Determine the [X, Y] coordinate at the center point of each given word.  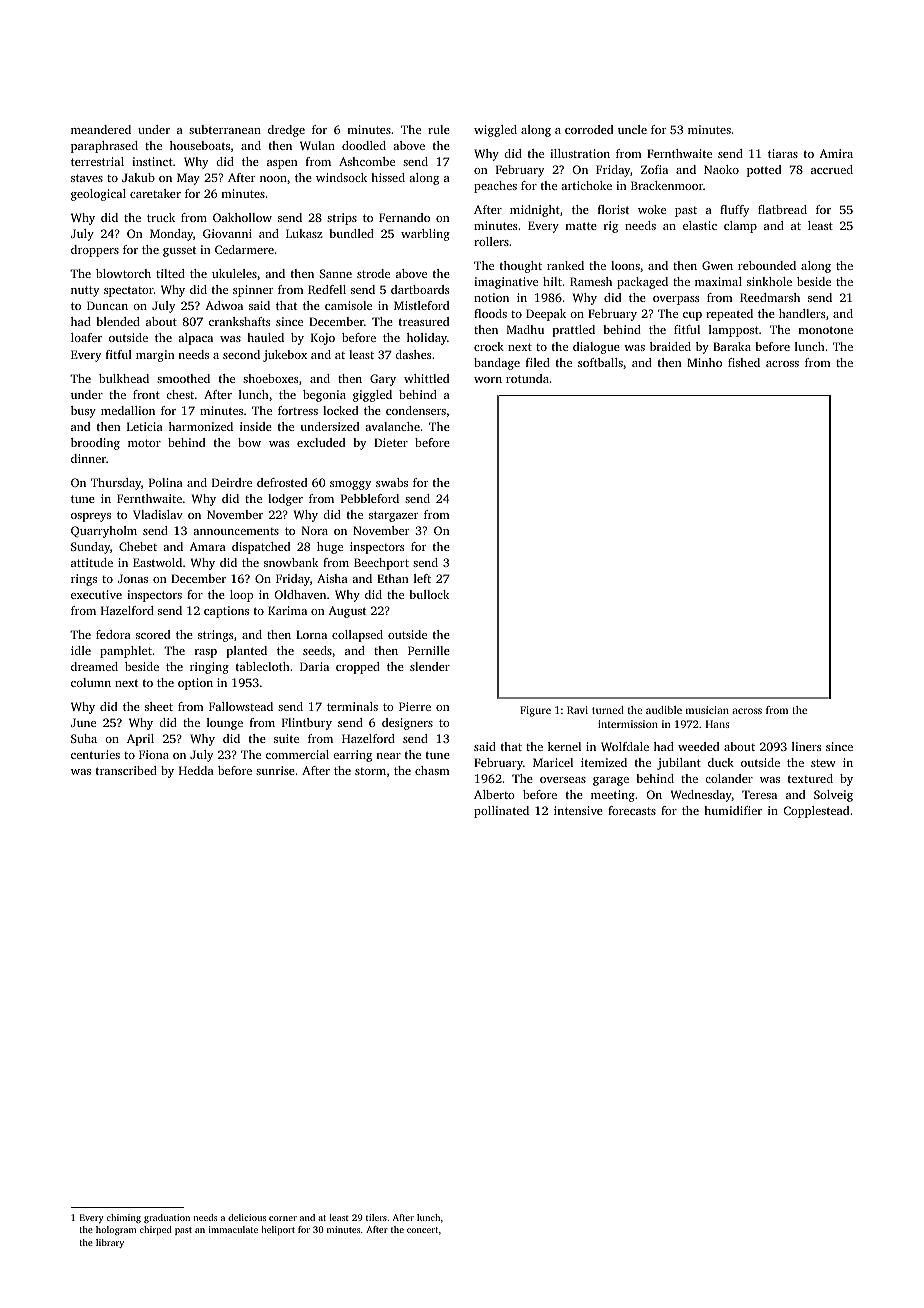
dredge [286, 131]
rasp [206, 653]
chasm [432, 770]
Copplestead [816, 812]
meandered [101, 129]
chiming [124, 1218]
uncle [632, 129]
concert [422, 1230]
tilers [376, 1217]
